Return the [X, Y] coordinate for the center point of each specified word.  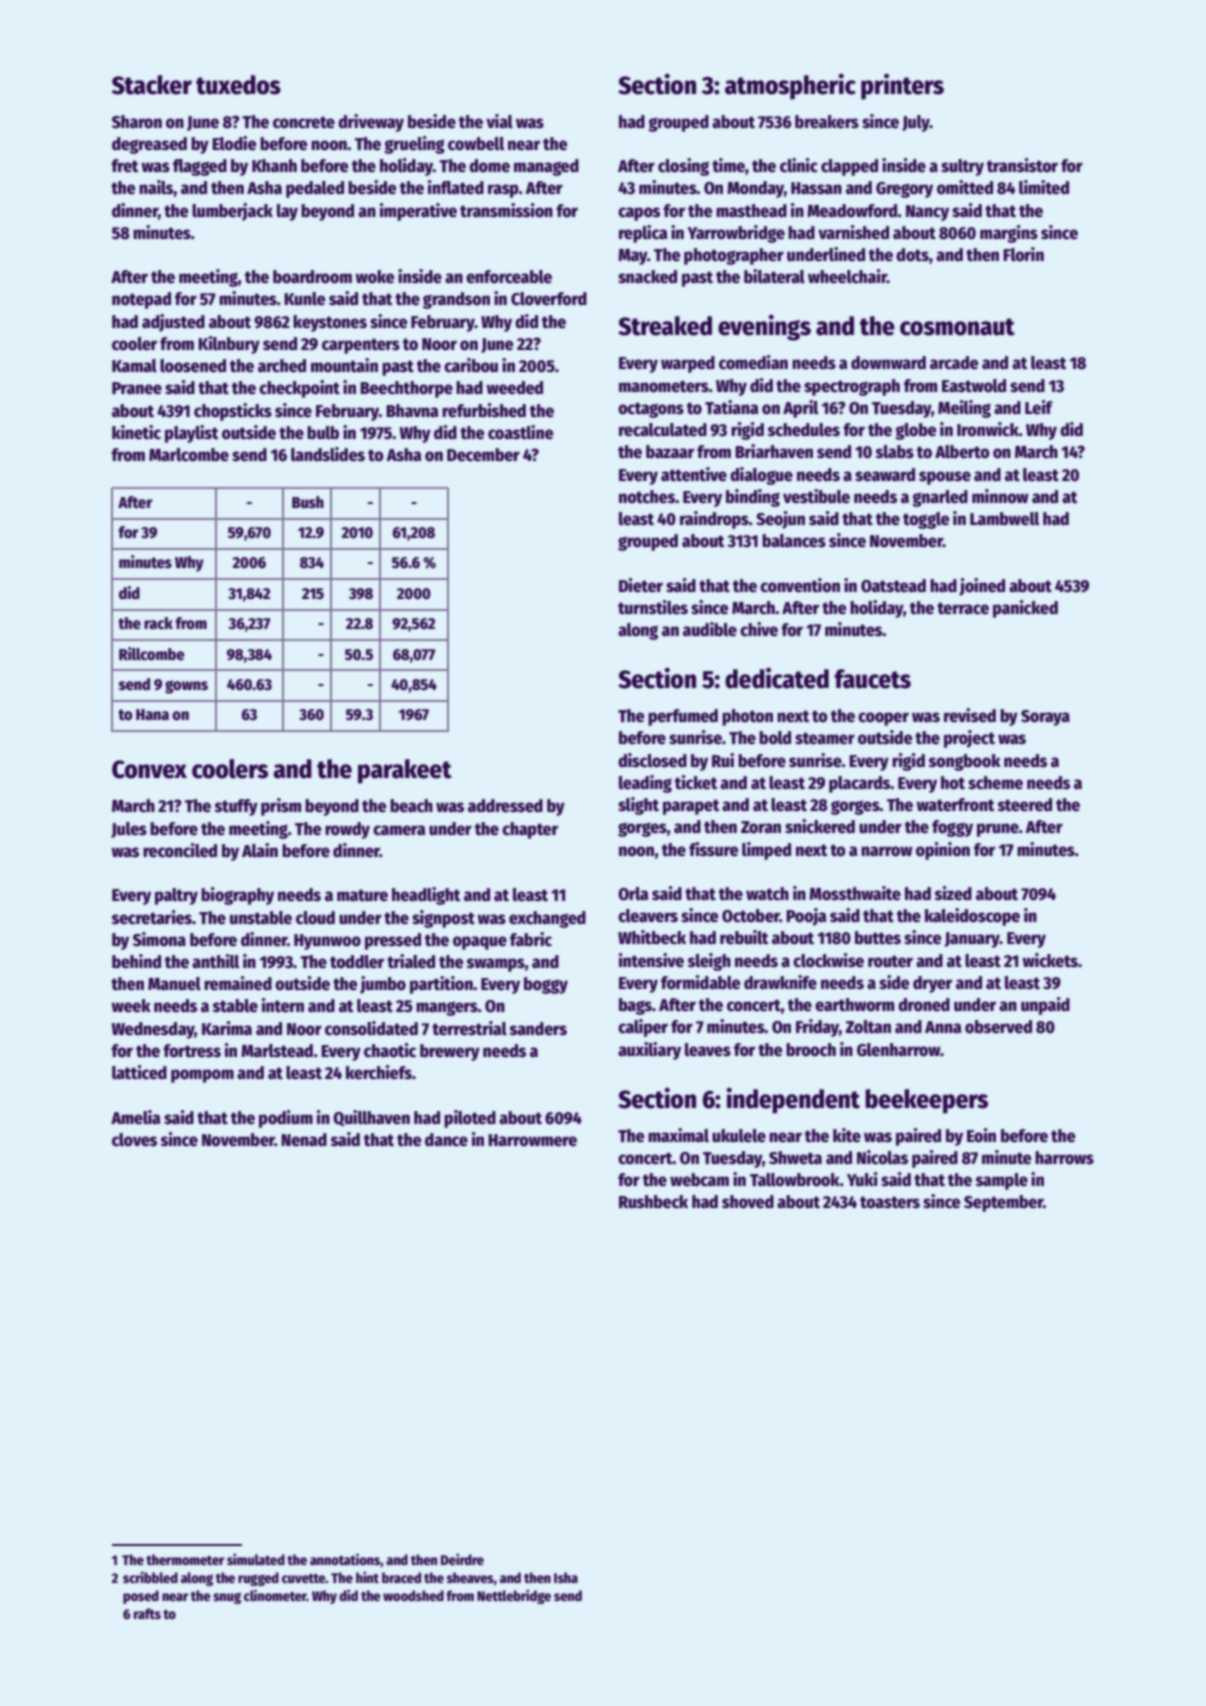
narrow [887, 851]
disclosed [652, 760]
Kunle [304, 299]
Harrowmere [532, 1140]
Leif [1039, 407]
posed [141, 1597]
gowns [186, 687]
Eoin [981, 1135]
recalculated [663, 430]
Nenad [304, 1140]
